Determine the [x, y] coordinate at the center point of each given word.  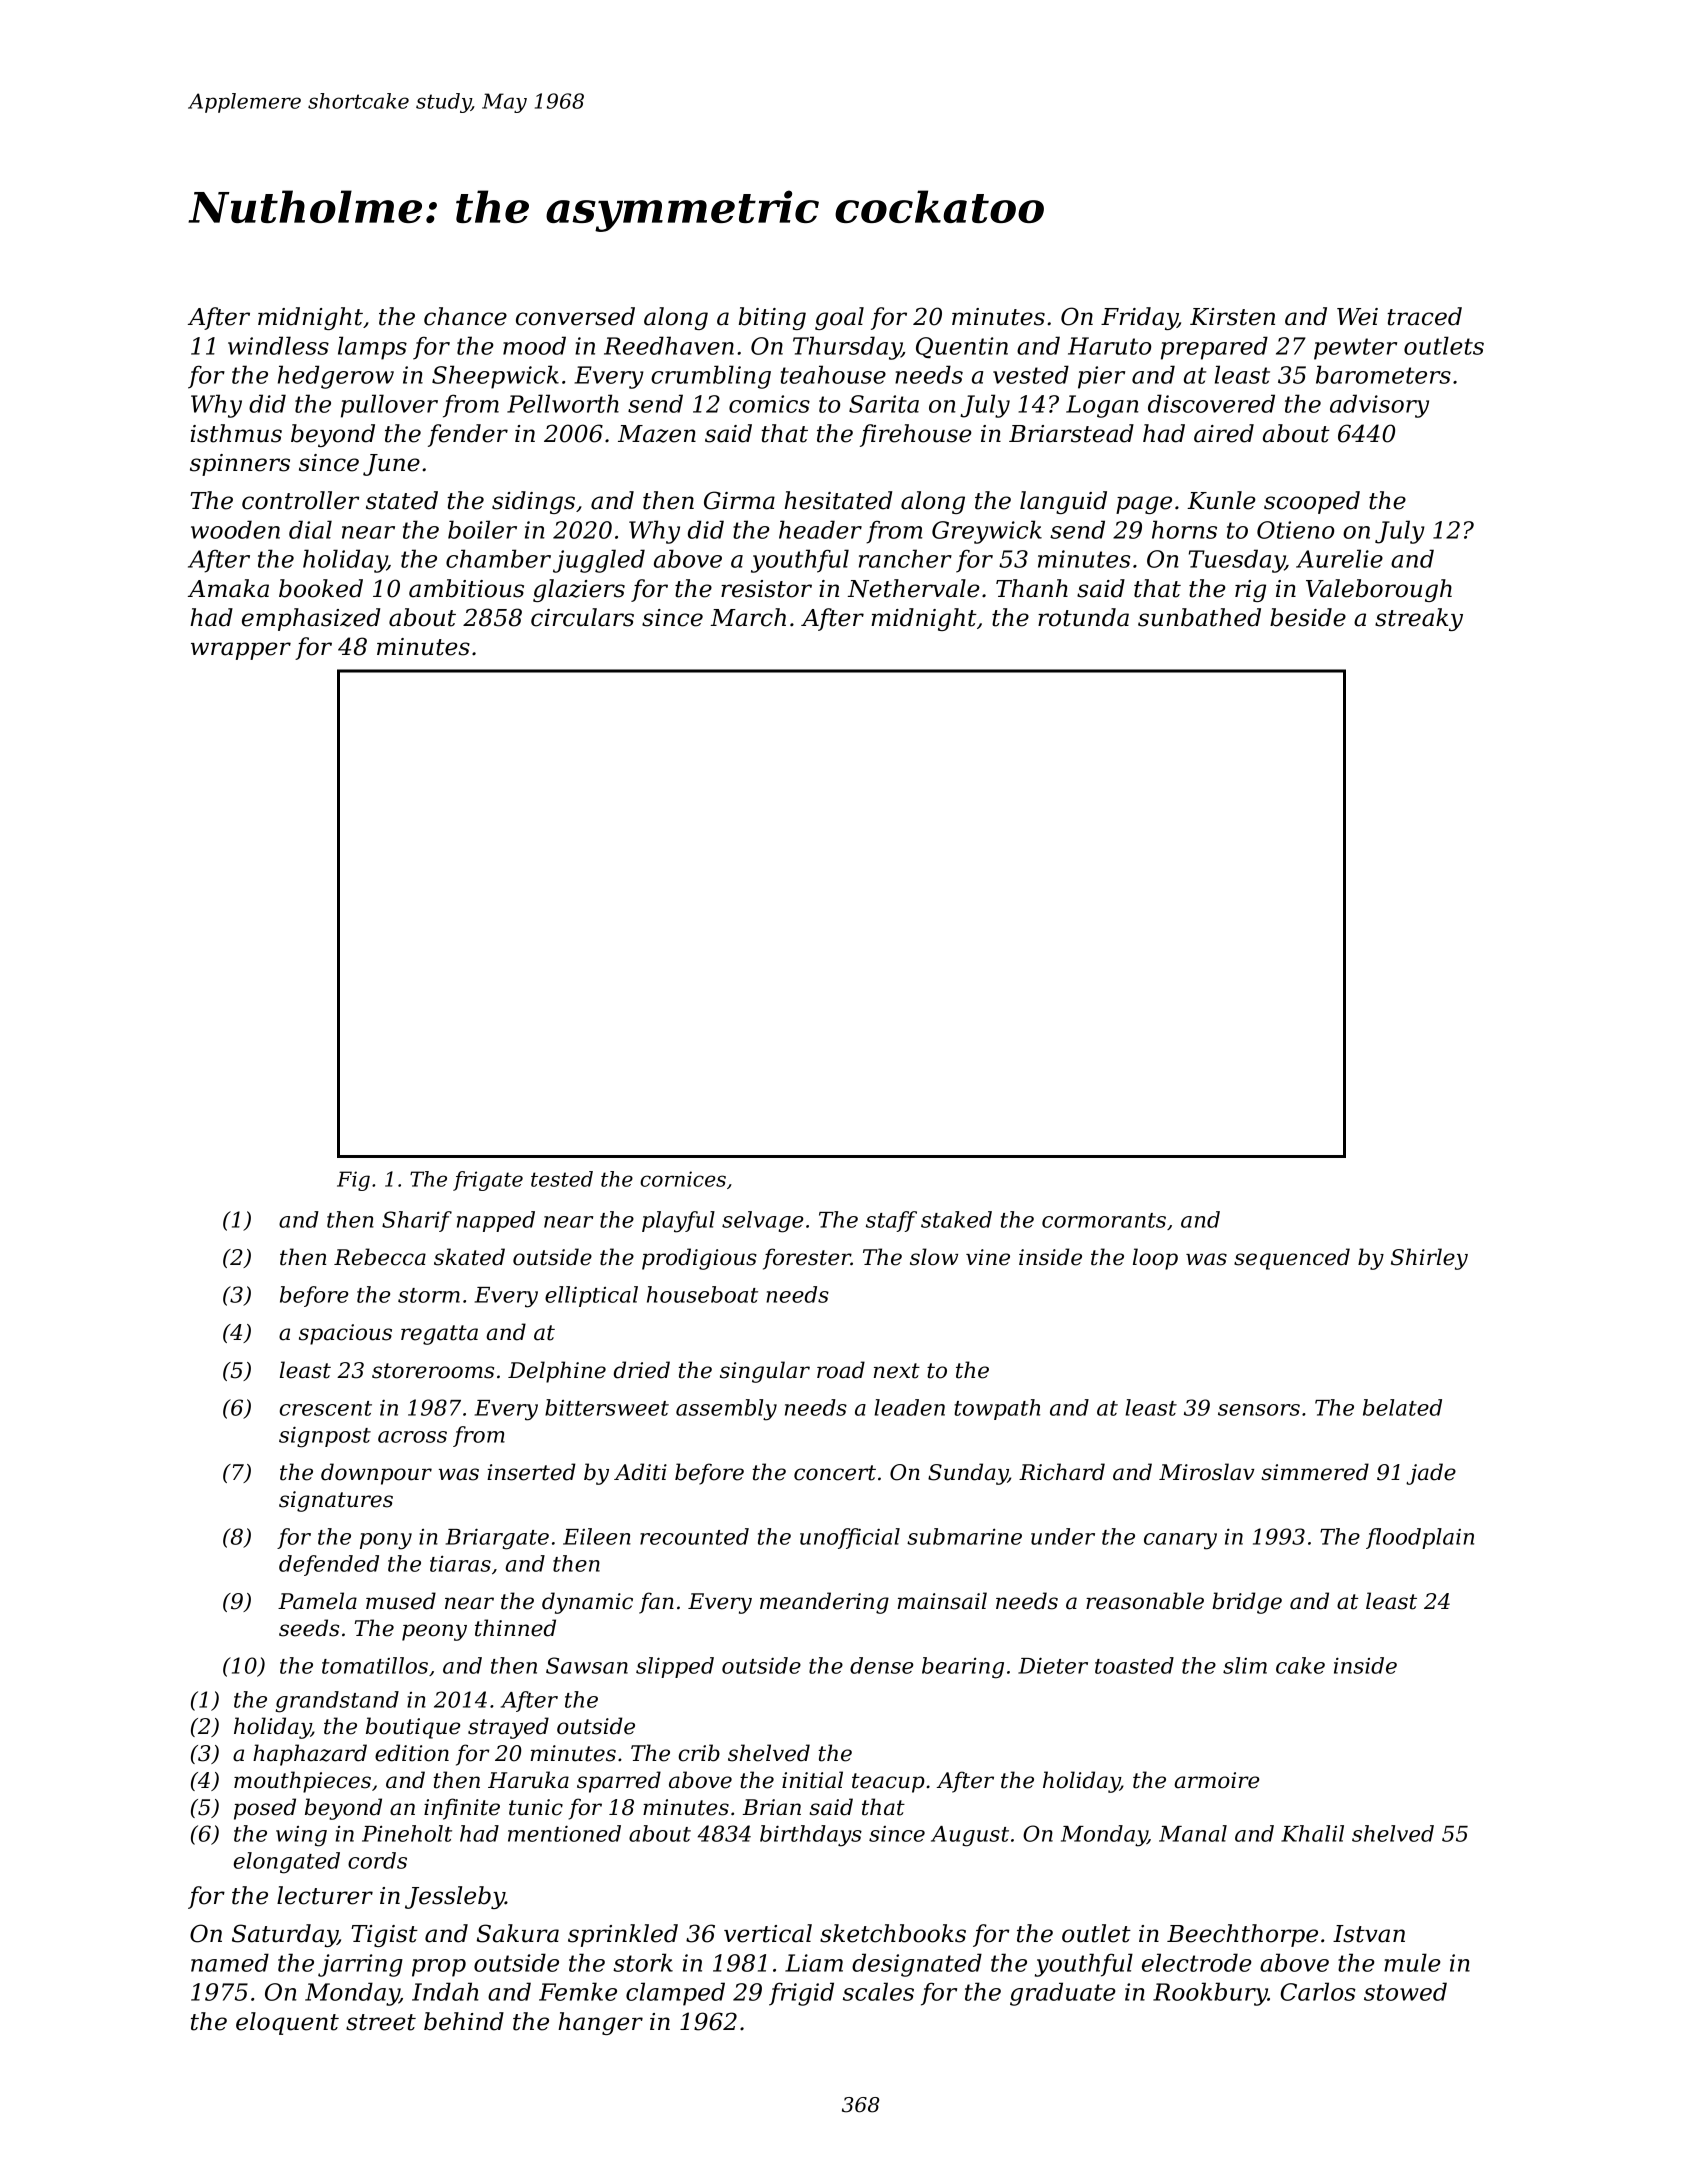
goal [839, 318]
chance [465, 316]
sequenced [1292, 1259]
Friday [1139, 318]
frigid [801, 1994]
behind [464, 2021]
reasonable [1145, 1601]
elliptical [591, 1296]
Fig [353, 1181]
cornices [683, 1179]
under [1063, 1536]
